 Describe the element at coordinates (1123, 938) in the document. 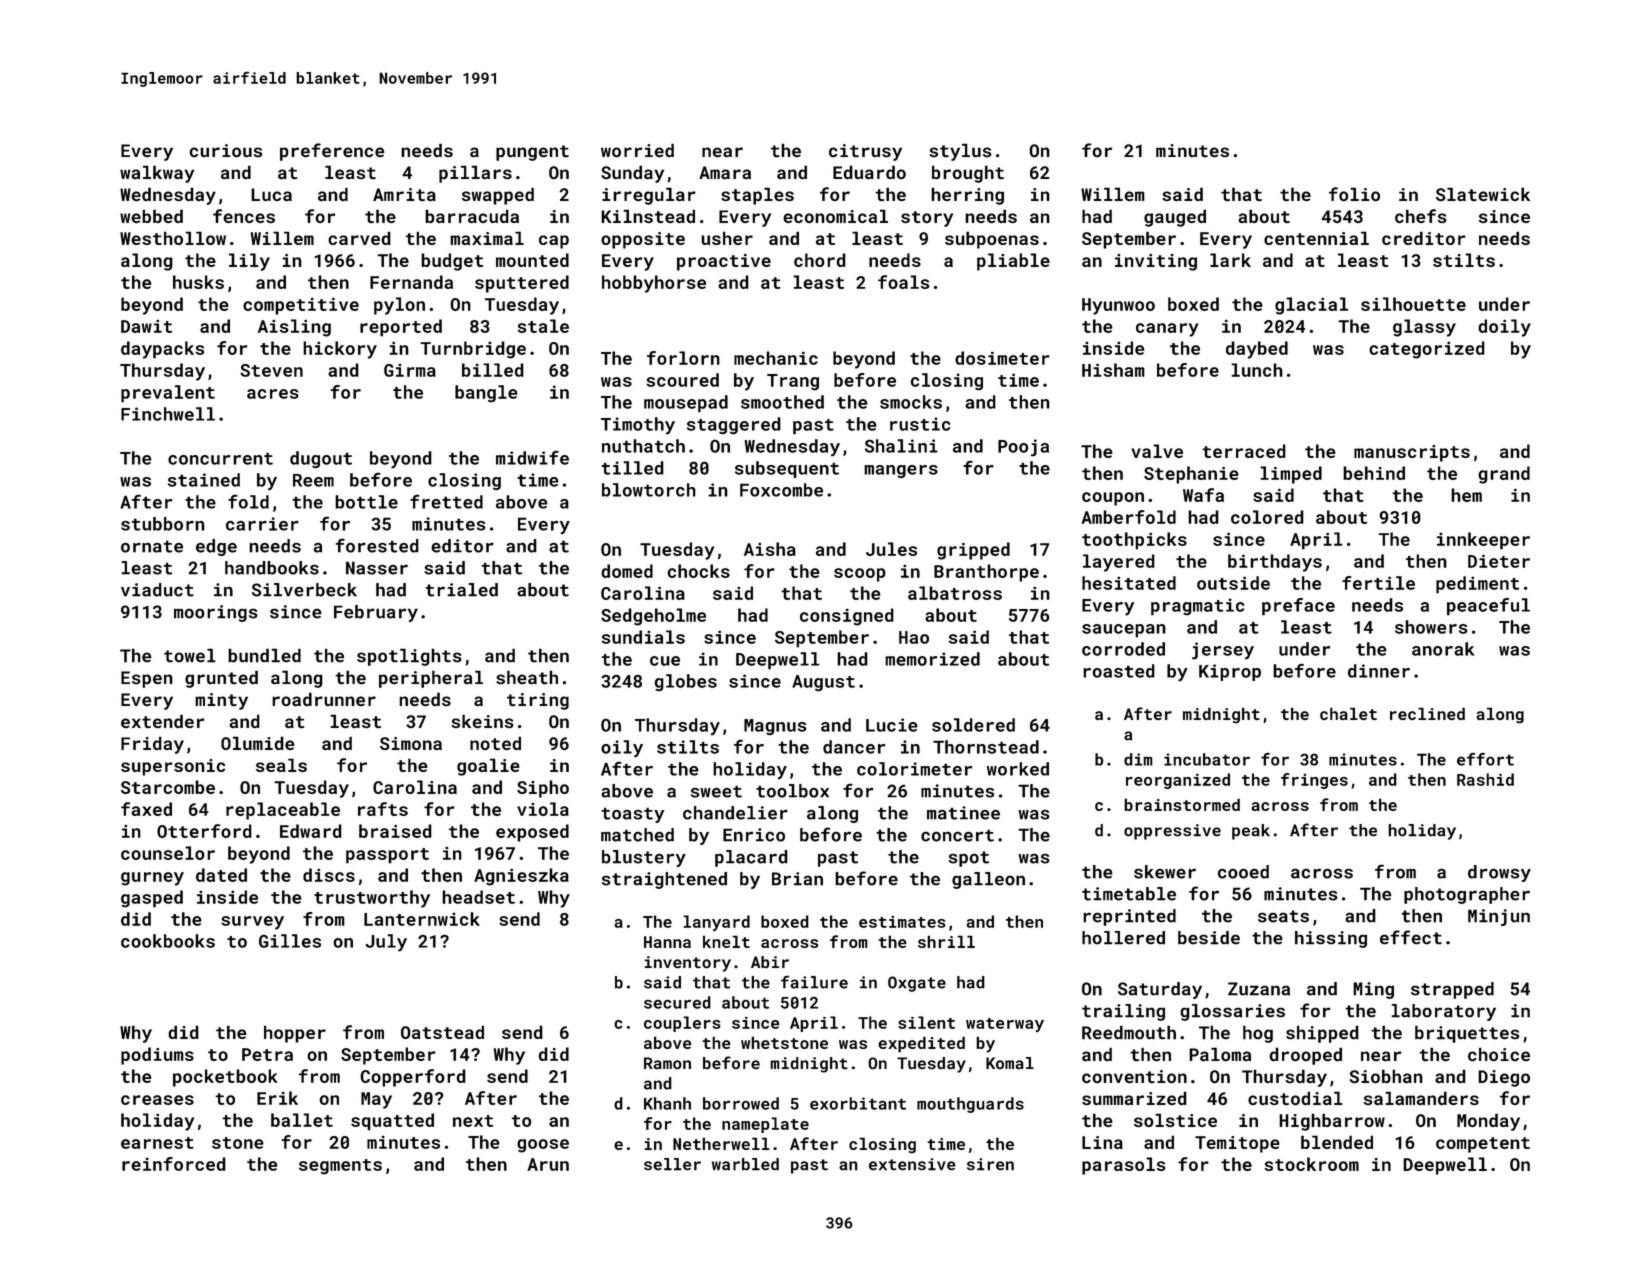

I see `hollered` at that location.
